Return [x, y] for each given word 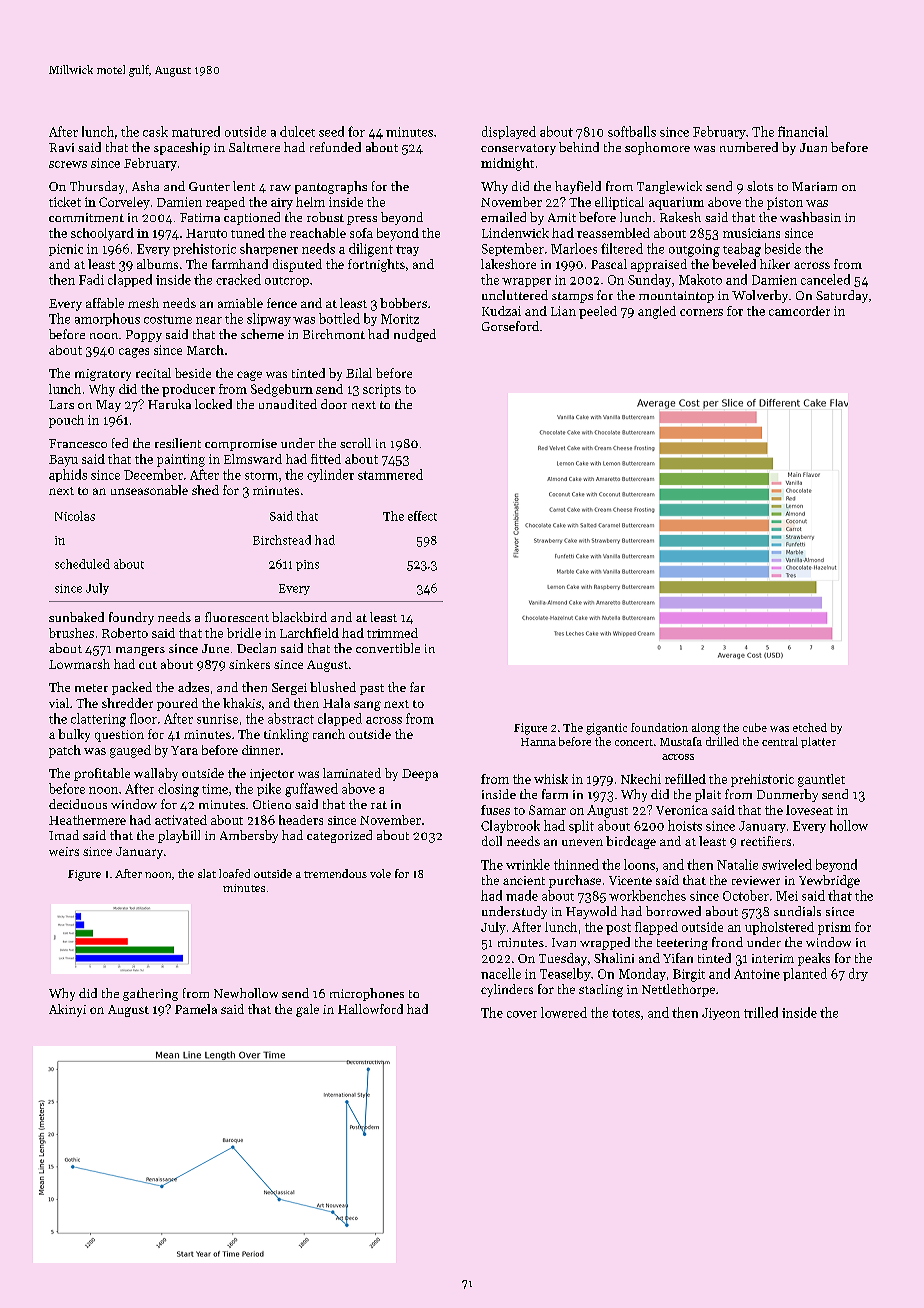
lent [244, 186]
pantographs [331, 187]
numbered [749, 147]
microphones [367, 994]
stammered [390, 474]
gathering [150, 994]
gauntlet [821, 780]
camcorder [799, 311]
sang [367, 706]
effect [422, 516]
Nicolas [75, 516]
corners [701, 312]
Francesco [78, 443]
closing [178, 790]
